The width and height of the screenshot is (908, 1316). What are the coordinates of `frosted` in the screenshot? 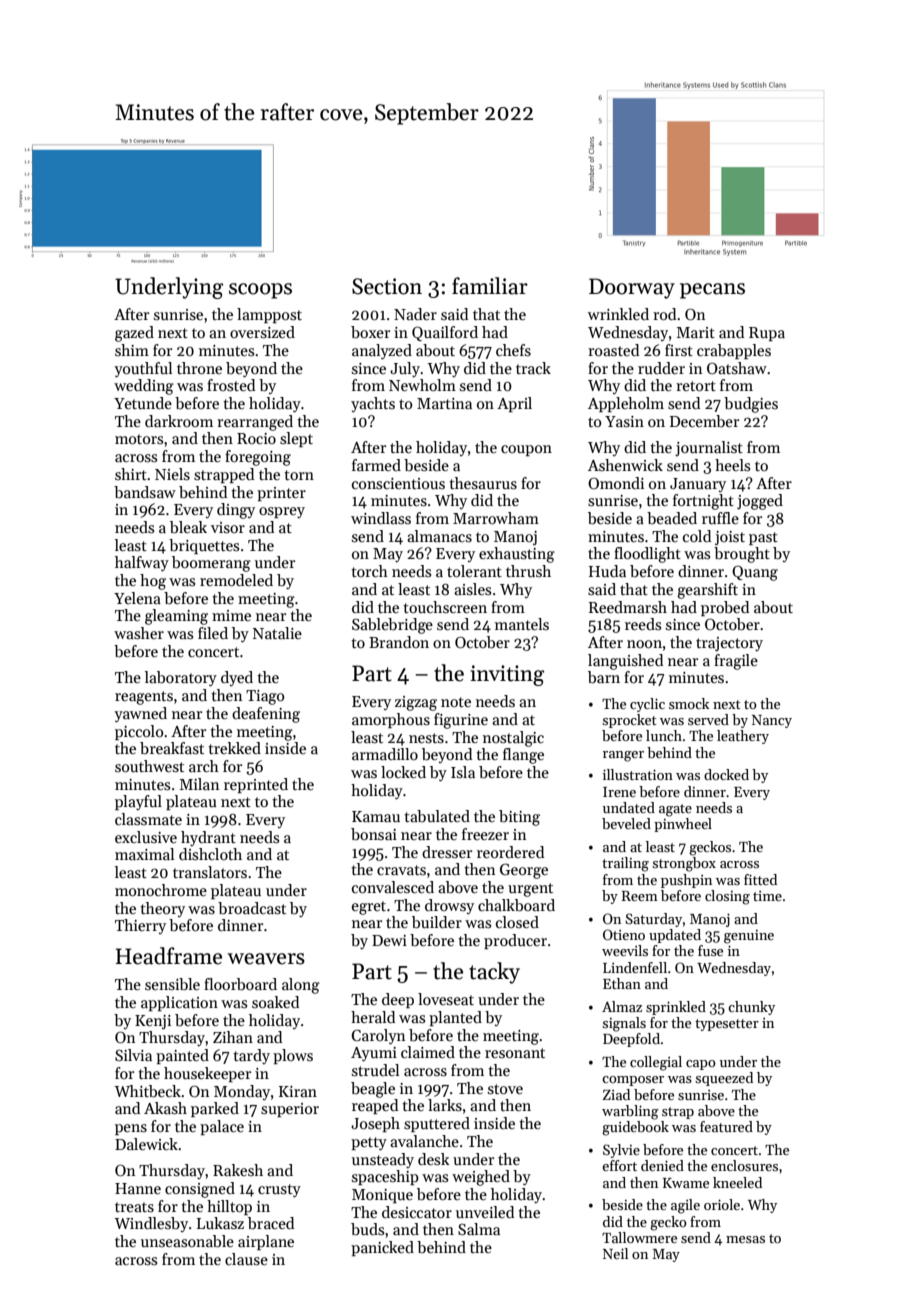 It's located at (231, 385).
